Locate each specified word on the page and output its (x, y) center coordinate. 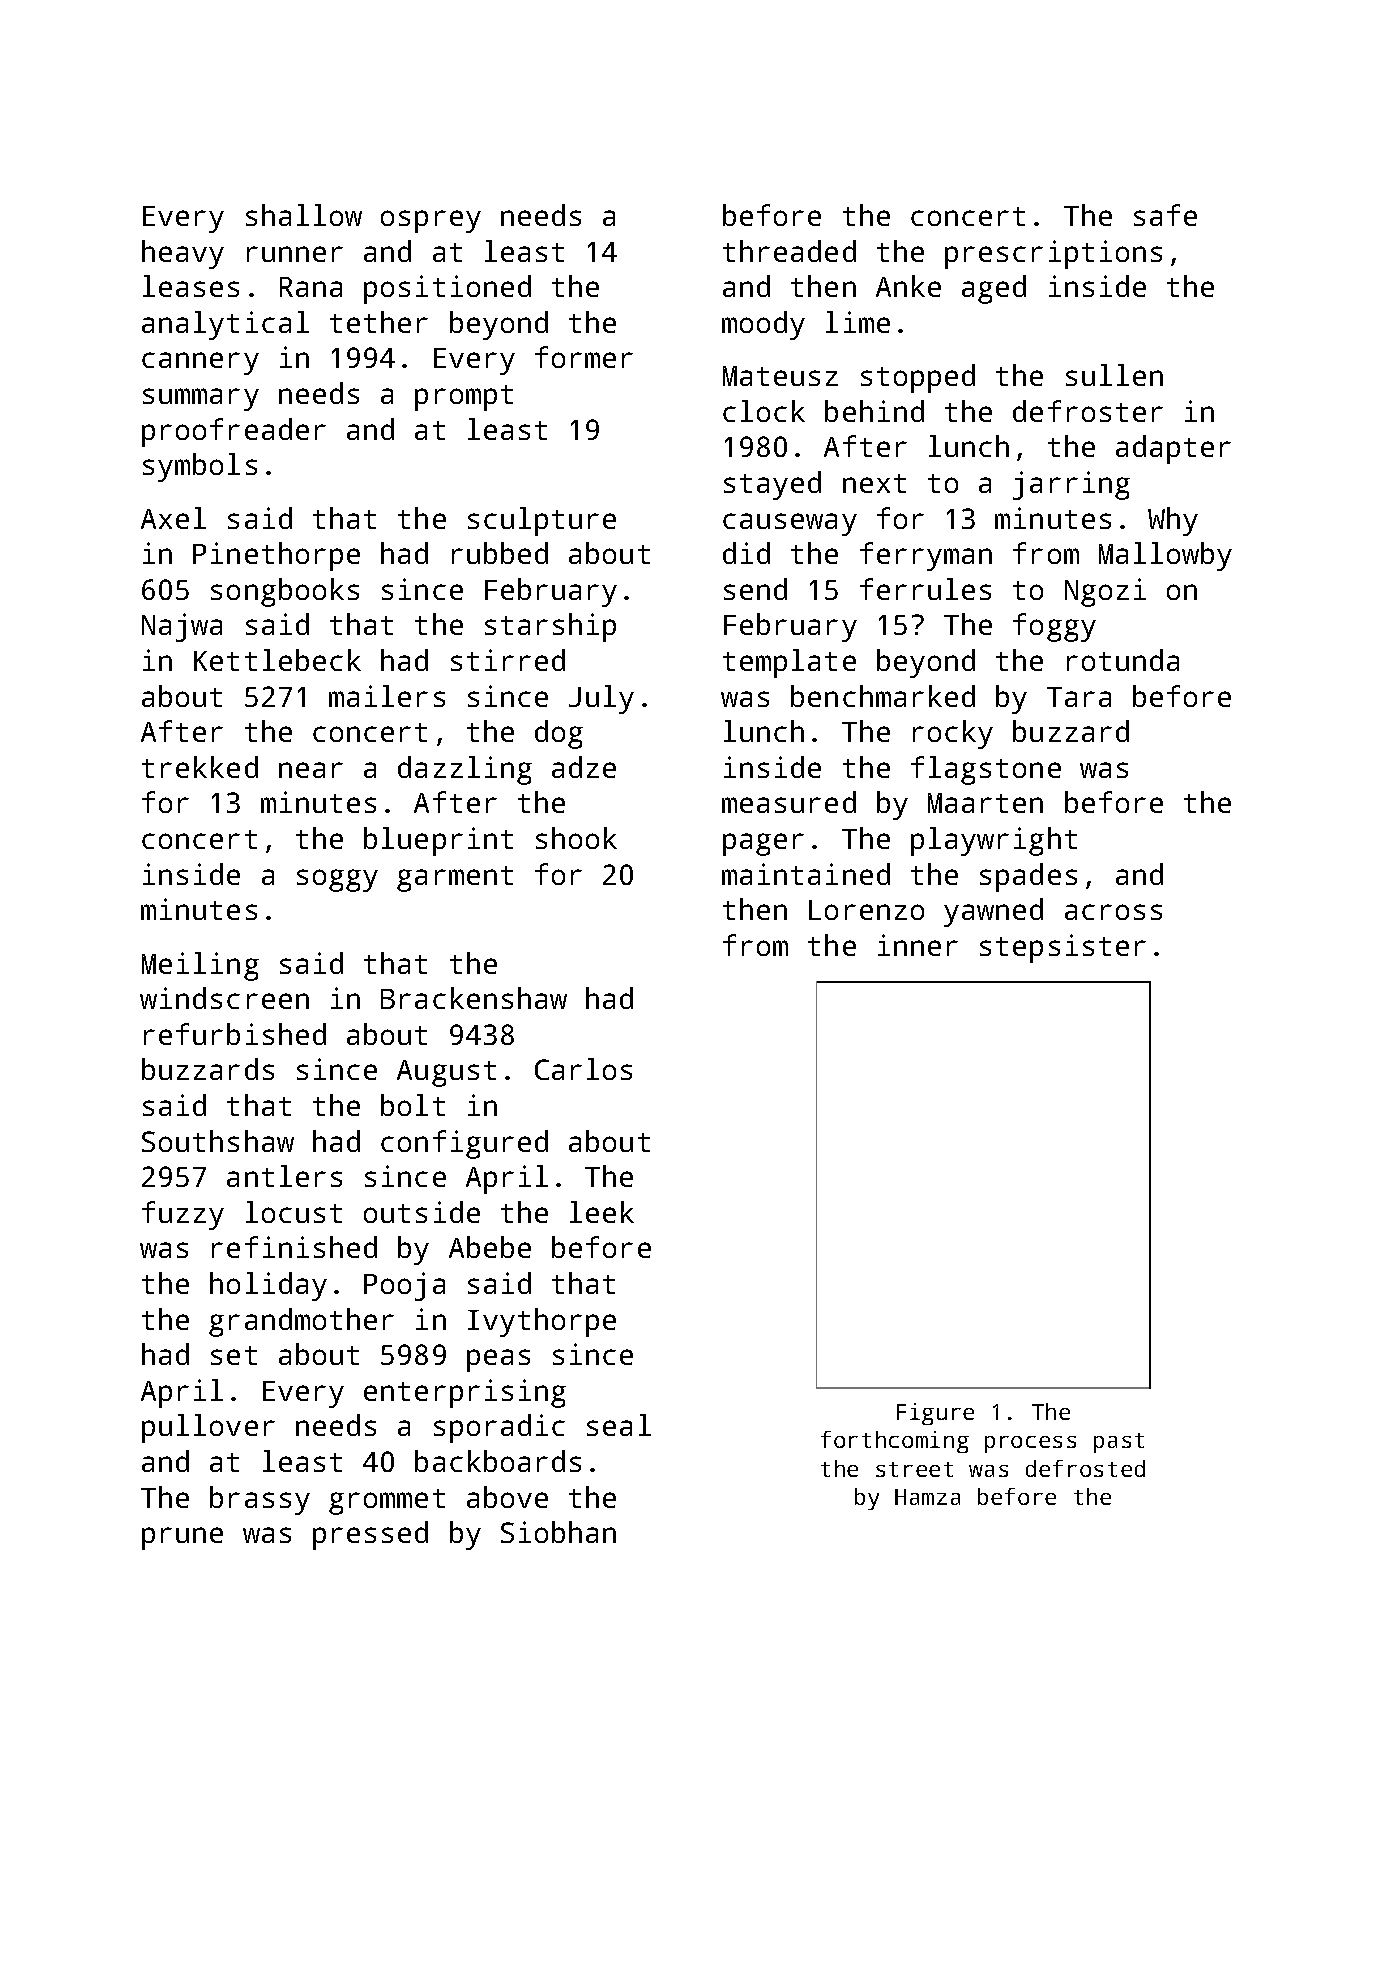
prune (182, 1538)
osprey (431, 221)
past (1119, 1443)
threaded (789, 251)
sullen (1114, 375)
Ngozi (1105, 592)
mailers (387, 696)
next (874, 483)
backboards (498, 1461)
